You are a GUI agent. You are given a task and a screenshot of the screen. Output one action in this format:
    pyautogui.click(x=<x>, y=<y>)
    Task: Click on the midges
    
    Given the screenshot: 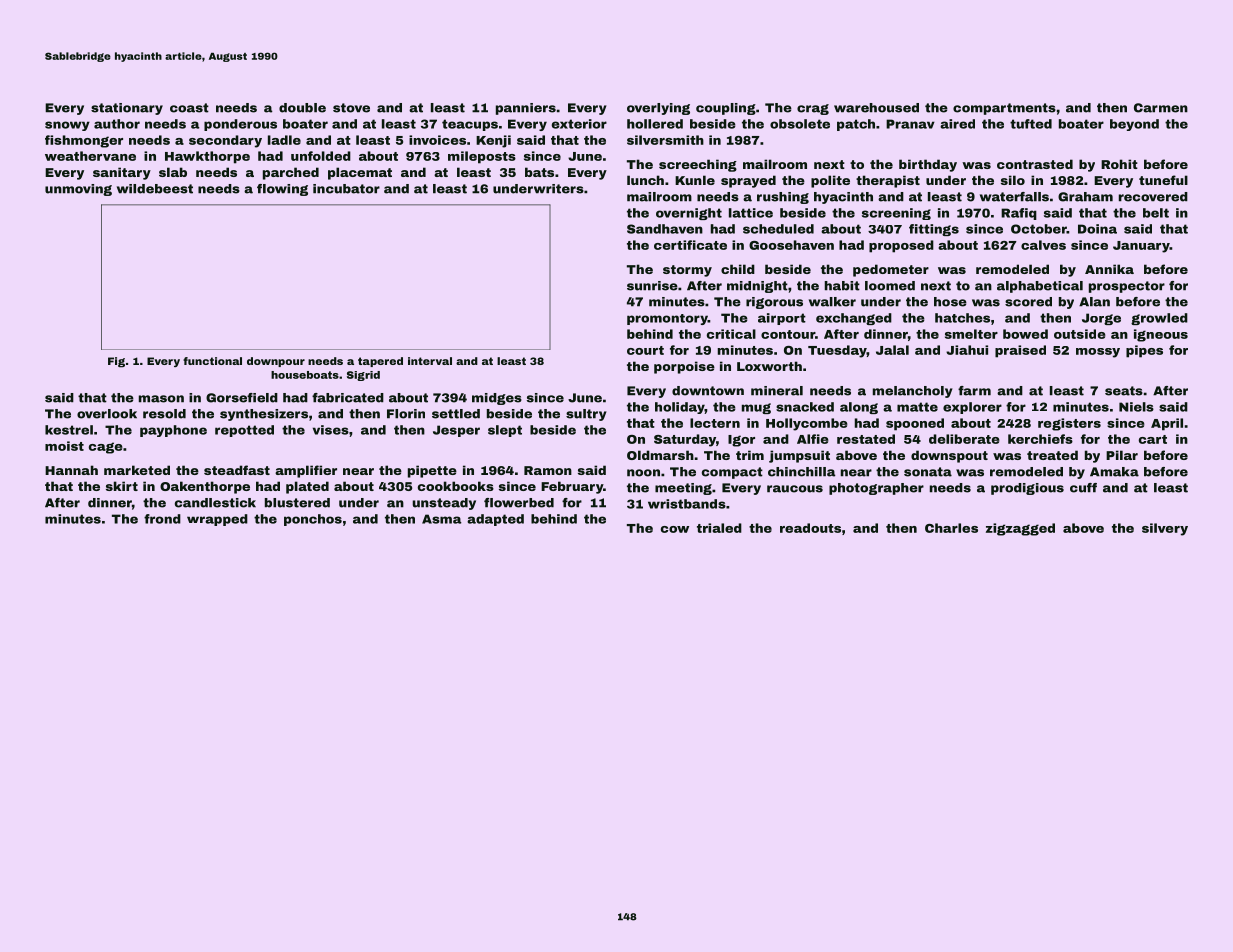 What is the action you would take?
    pyautogui.click(x=497, y=399)
